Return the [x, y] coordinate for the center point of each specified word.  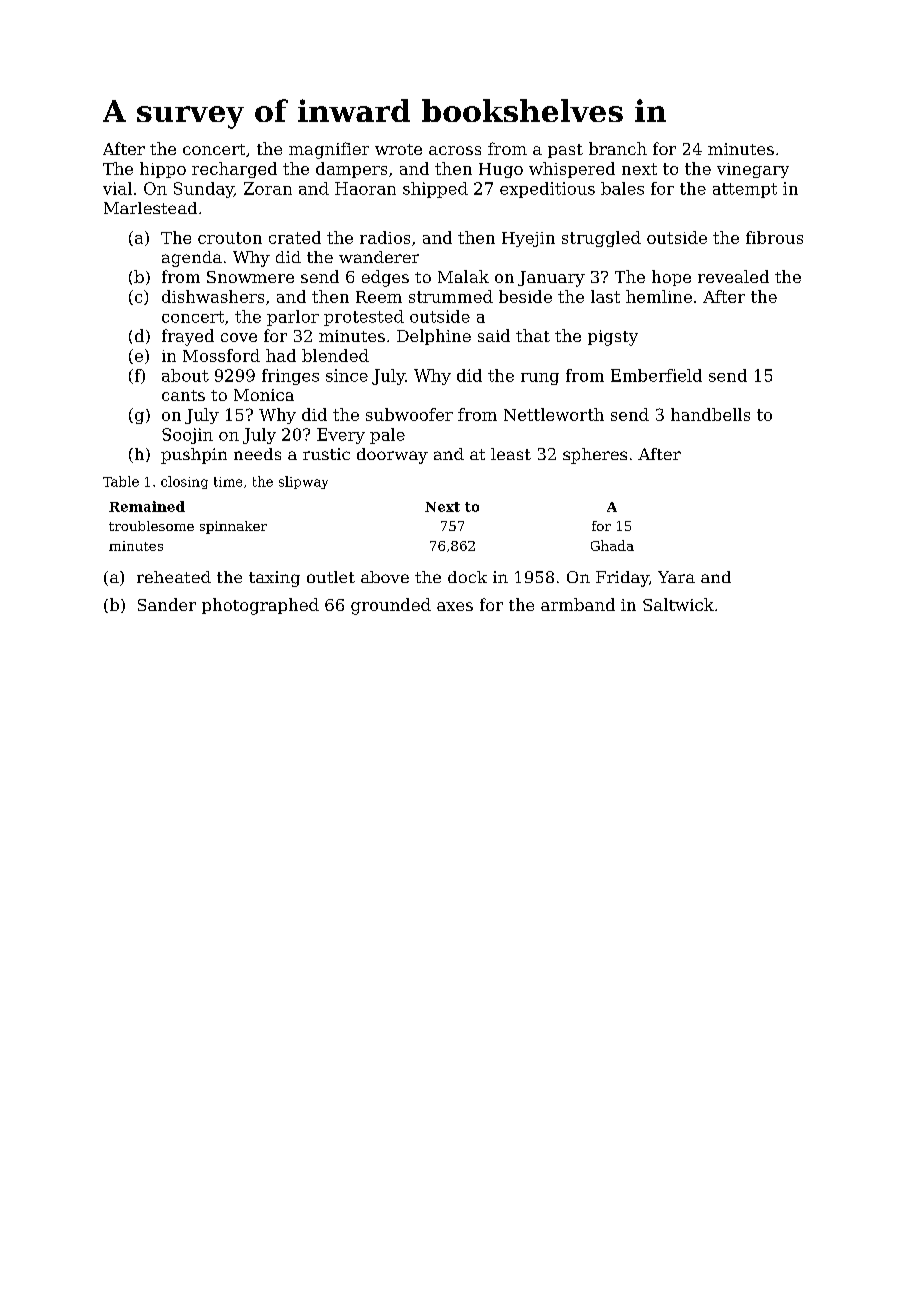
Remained [147, 506]
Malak [463, 276]
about [185, 375]
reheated [174, 577]
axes [455, 606]
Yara [676, 577]
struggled [601, 239]
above [385, 577]
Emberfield [656, 375]
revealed [733, 276]
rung [540, 379]
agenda [192, 259]
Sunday [204, 190]
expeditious [547, 190]
